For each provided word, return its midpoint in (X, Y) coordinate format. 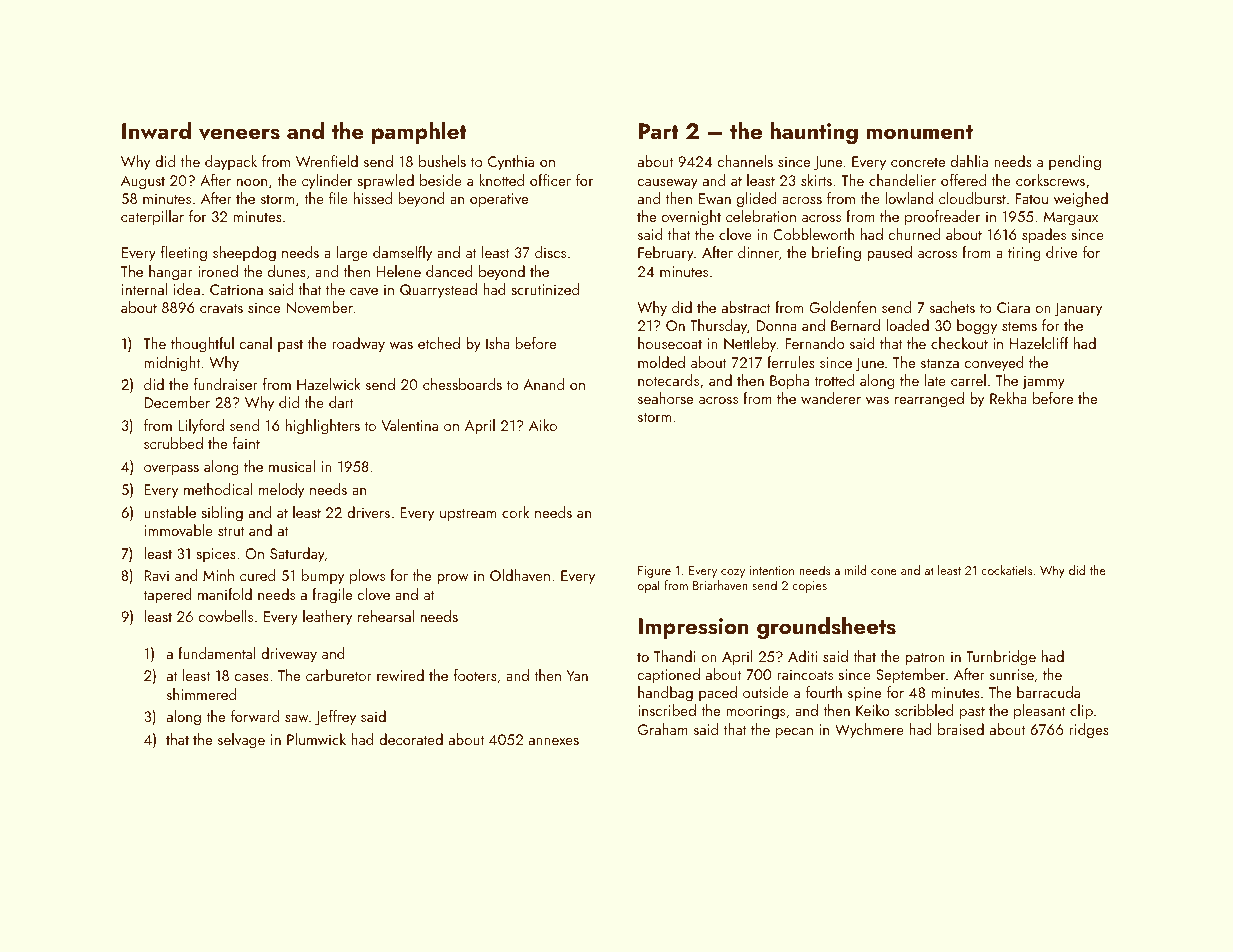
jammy (1043, 382)
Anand (543, 384)
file (338, 198)
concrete (918, 162)
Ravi (156, 575)
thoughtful (202, 345)
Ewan (715, 198)
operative (499, 200)
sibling (222, 514)
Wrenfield (327, 161)
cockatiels (1006, 570)
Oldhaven (520, 575)
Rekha (1008, 398)
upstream (468, 515)
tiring (1024, 254)
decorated (411, 739)
